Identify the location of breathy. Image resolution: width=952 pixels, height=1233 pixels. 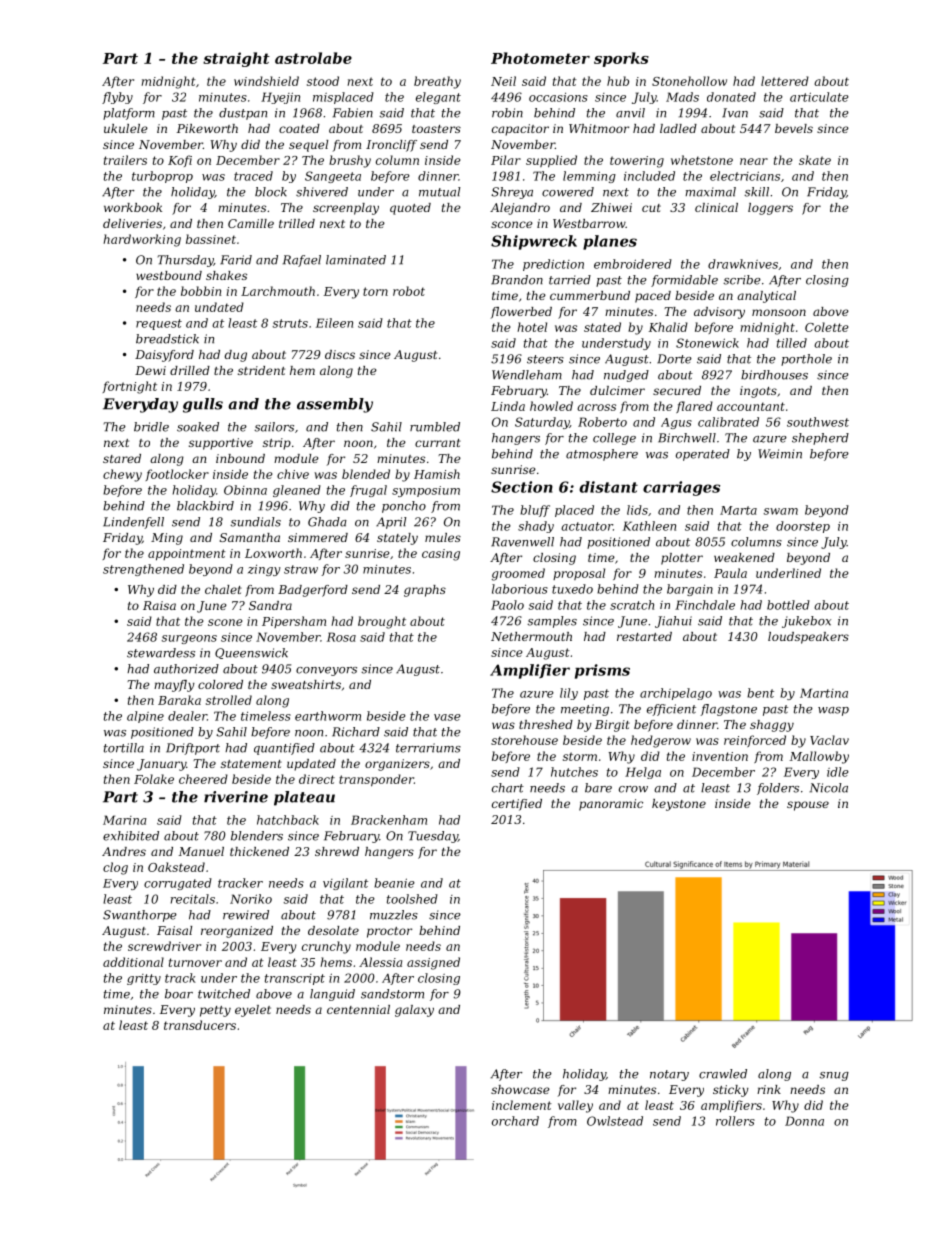
(437, 82).
